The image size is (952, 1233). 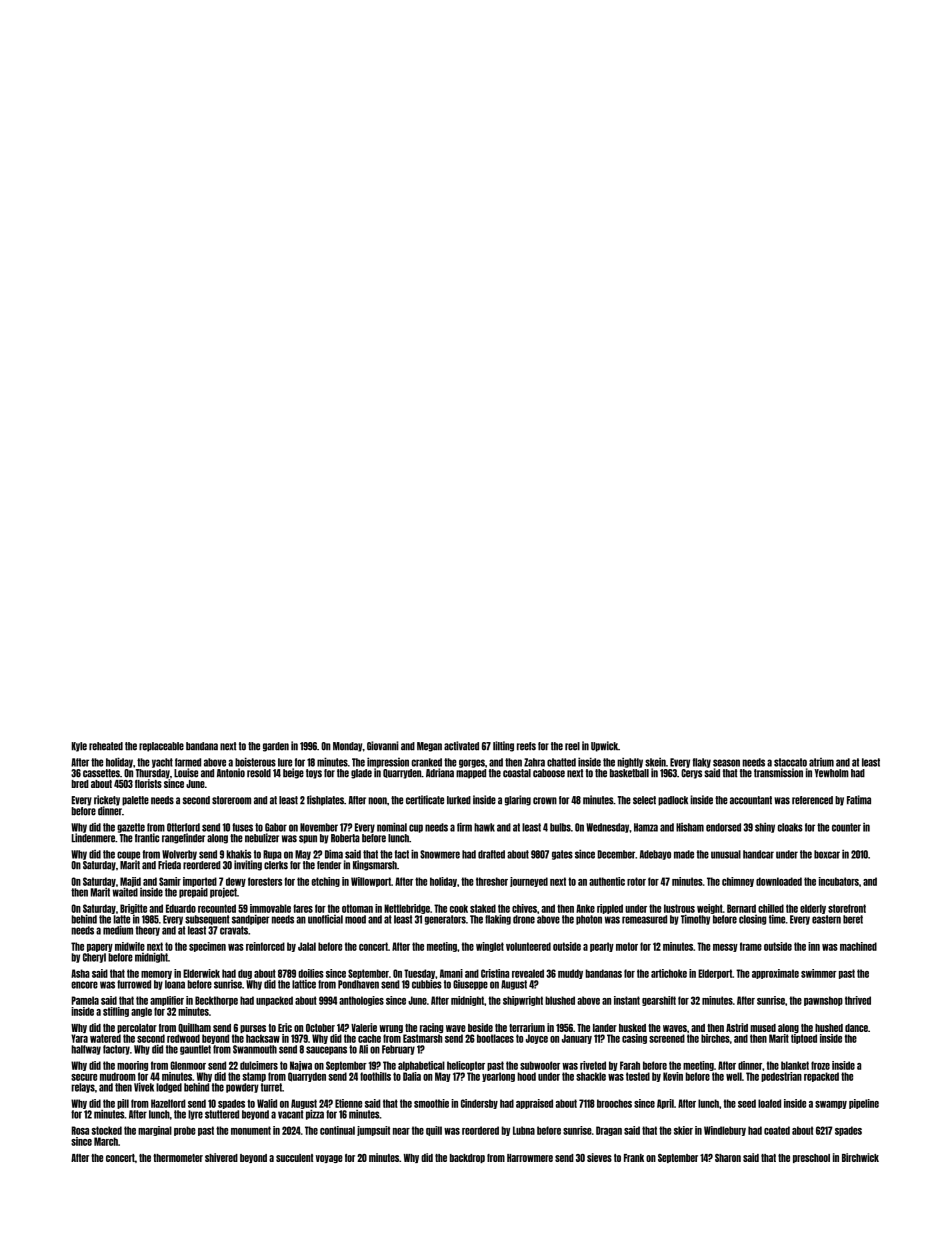 I want to click on replaceable, so click(x=161, y=747).
